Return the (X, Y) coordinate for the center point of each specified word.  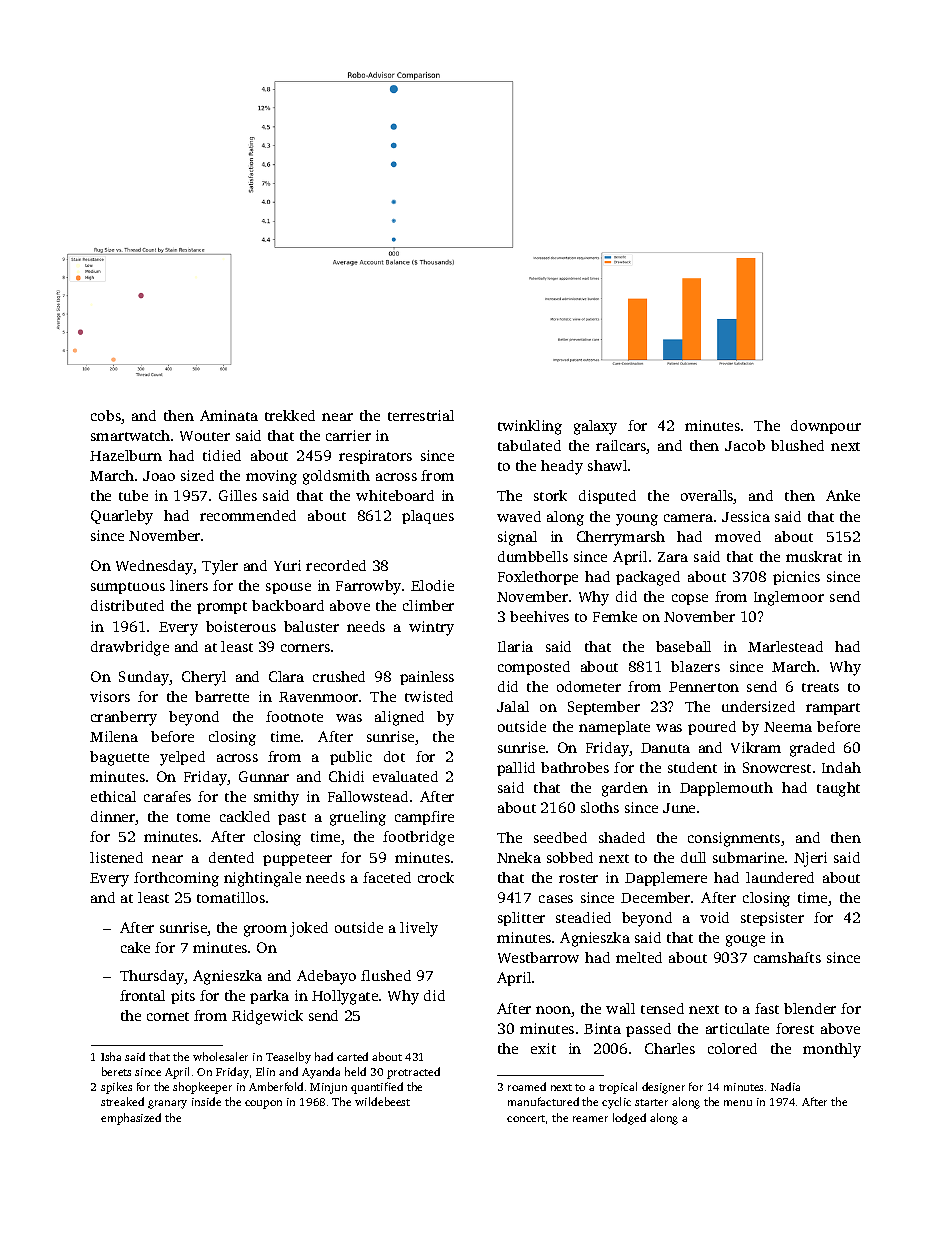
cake (135, 947)
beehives (539, 616)
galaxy (595, 427)
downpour (826, 427)
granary (167, 1104)
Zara (673, 557)
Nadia (785, 1086)
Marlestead (785, 646)
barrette (222, 696)
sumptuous (128, 588)
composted (534, 668)
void (714, 917)
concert (526, 1118)
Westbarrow (538, 957)
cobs (106, 415)
